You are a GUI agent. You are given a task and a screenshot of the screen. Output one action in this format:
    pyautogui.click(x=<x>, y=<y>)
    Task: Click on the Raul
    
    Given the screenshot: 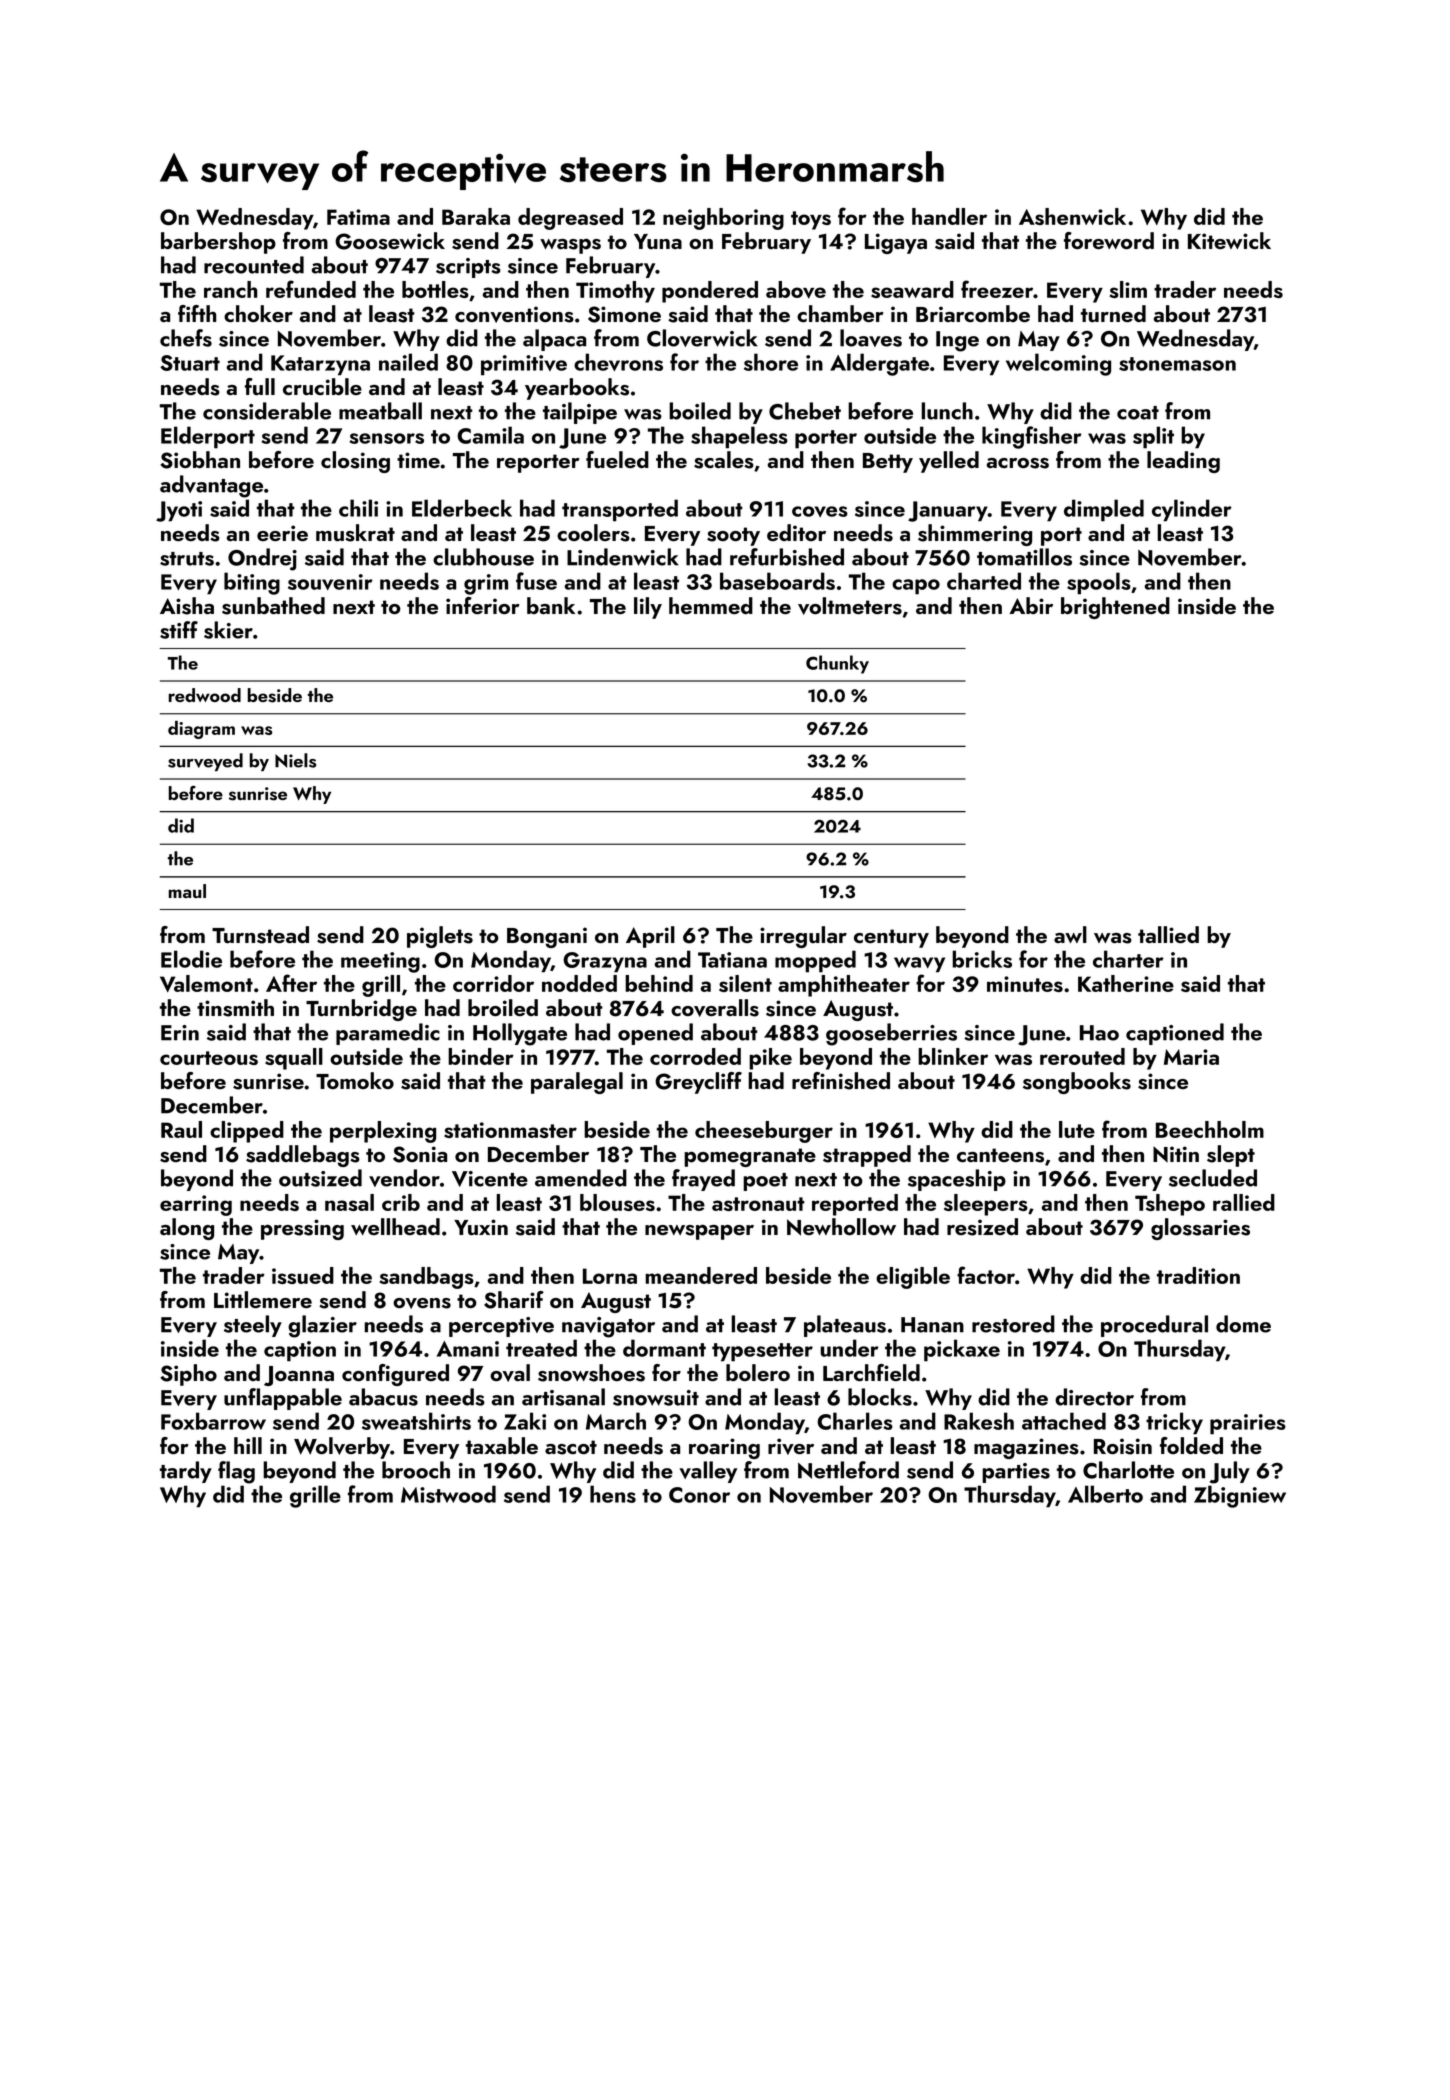 What is the action you would take?
    pyautogui.click(x=181, y=1129)
